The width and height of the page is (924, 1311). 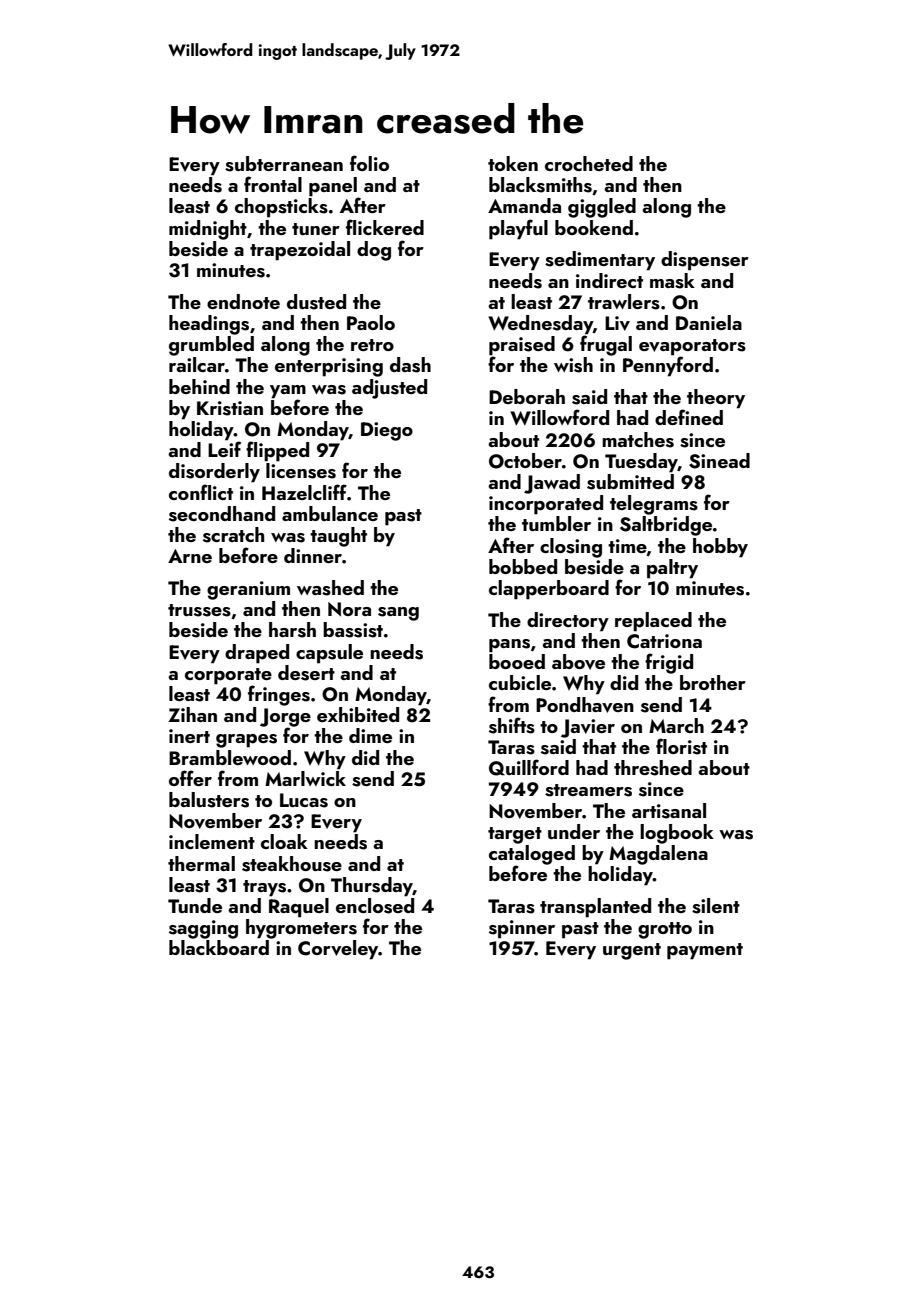 What do you see at coordinates (589, 163) in the page?
I see `crocheted` at bounding box center [589, 163].
